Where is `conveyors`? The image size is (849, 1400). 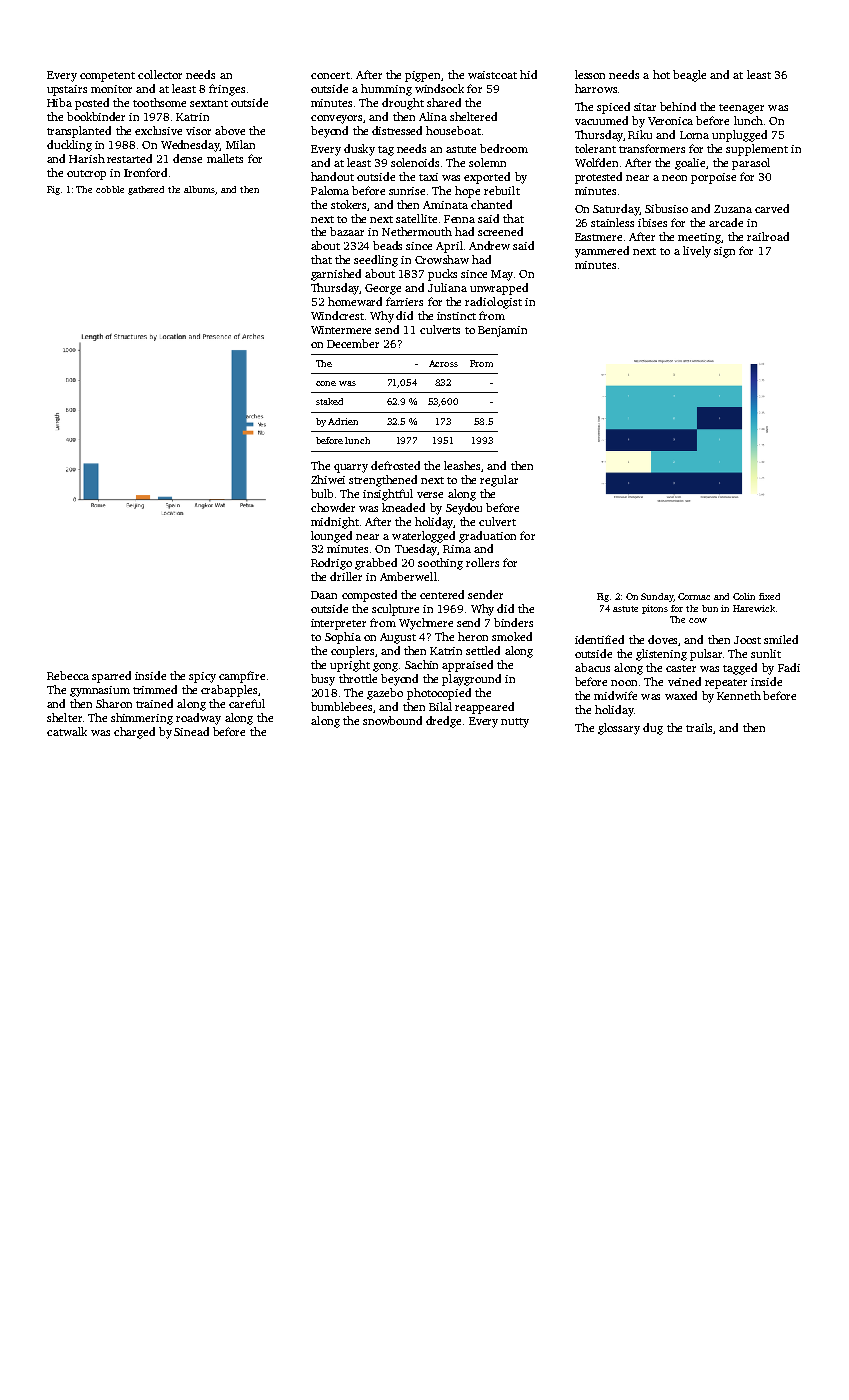 conveyors is located at coordinates (336, 119).
